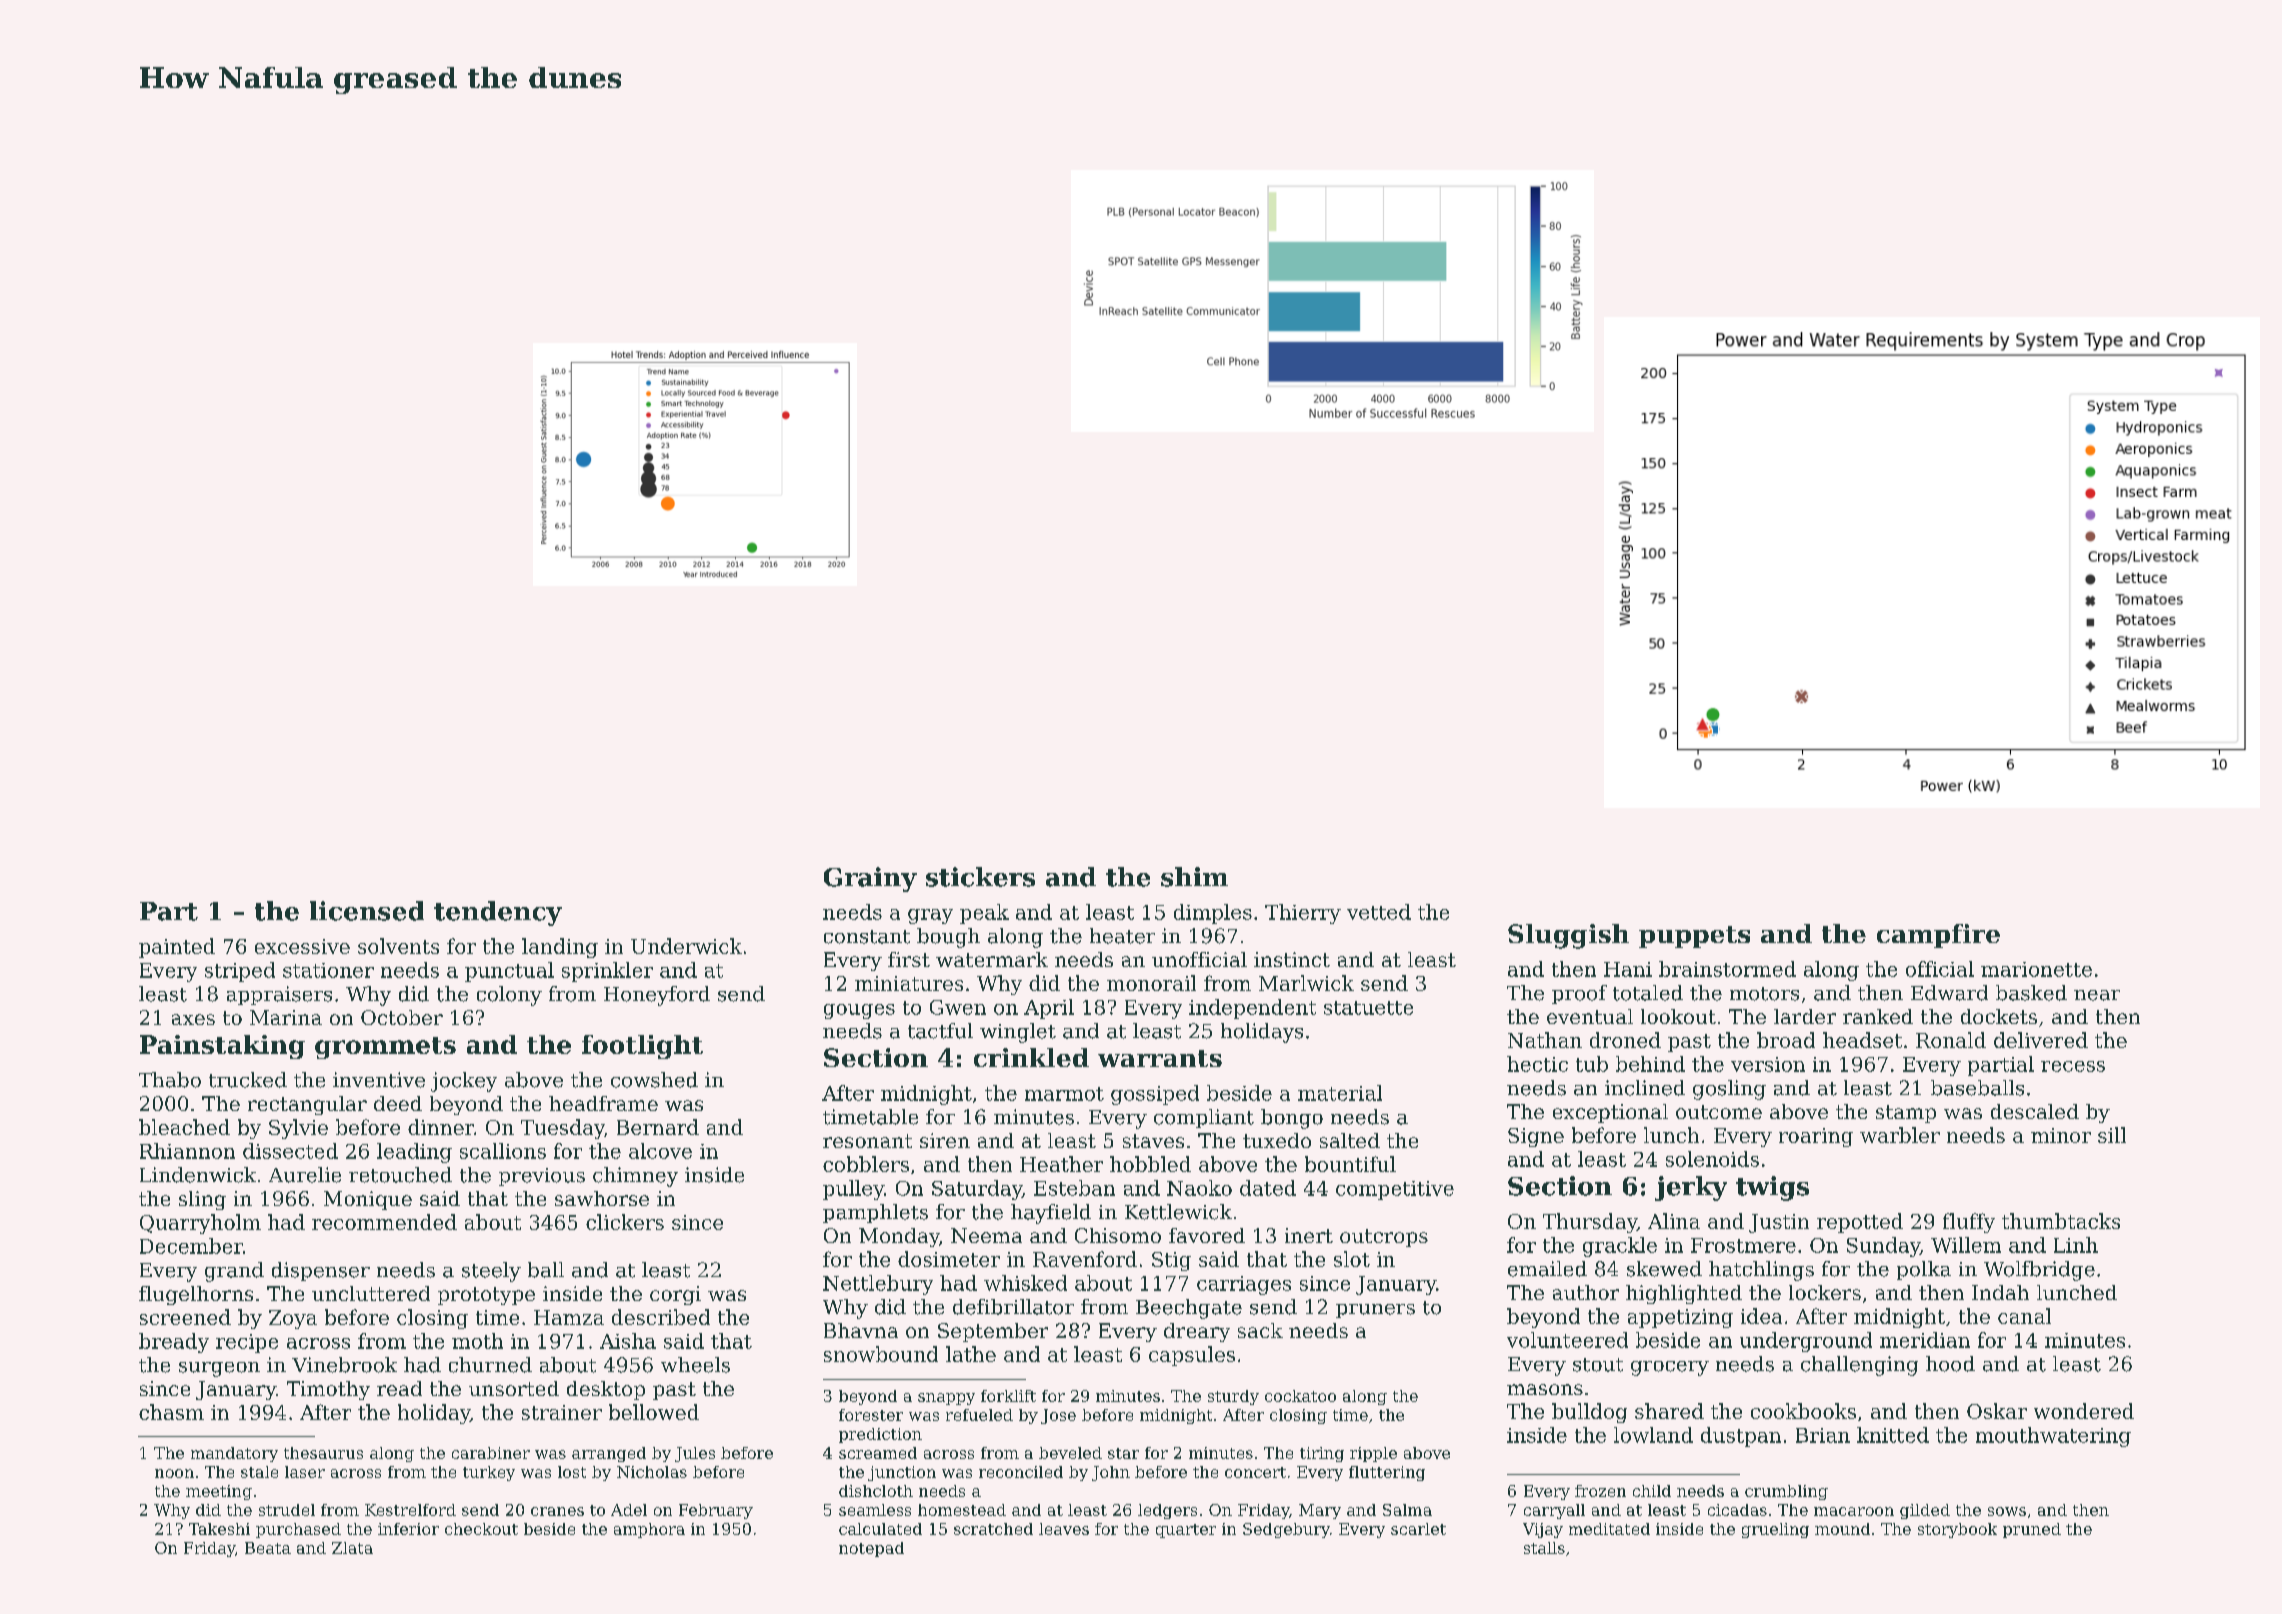  What do you see at coordinates (870, 879) in the screenshot?
I see `Grainy` at bounding box center [870, 879].
